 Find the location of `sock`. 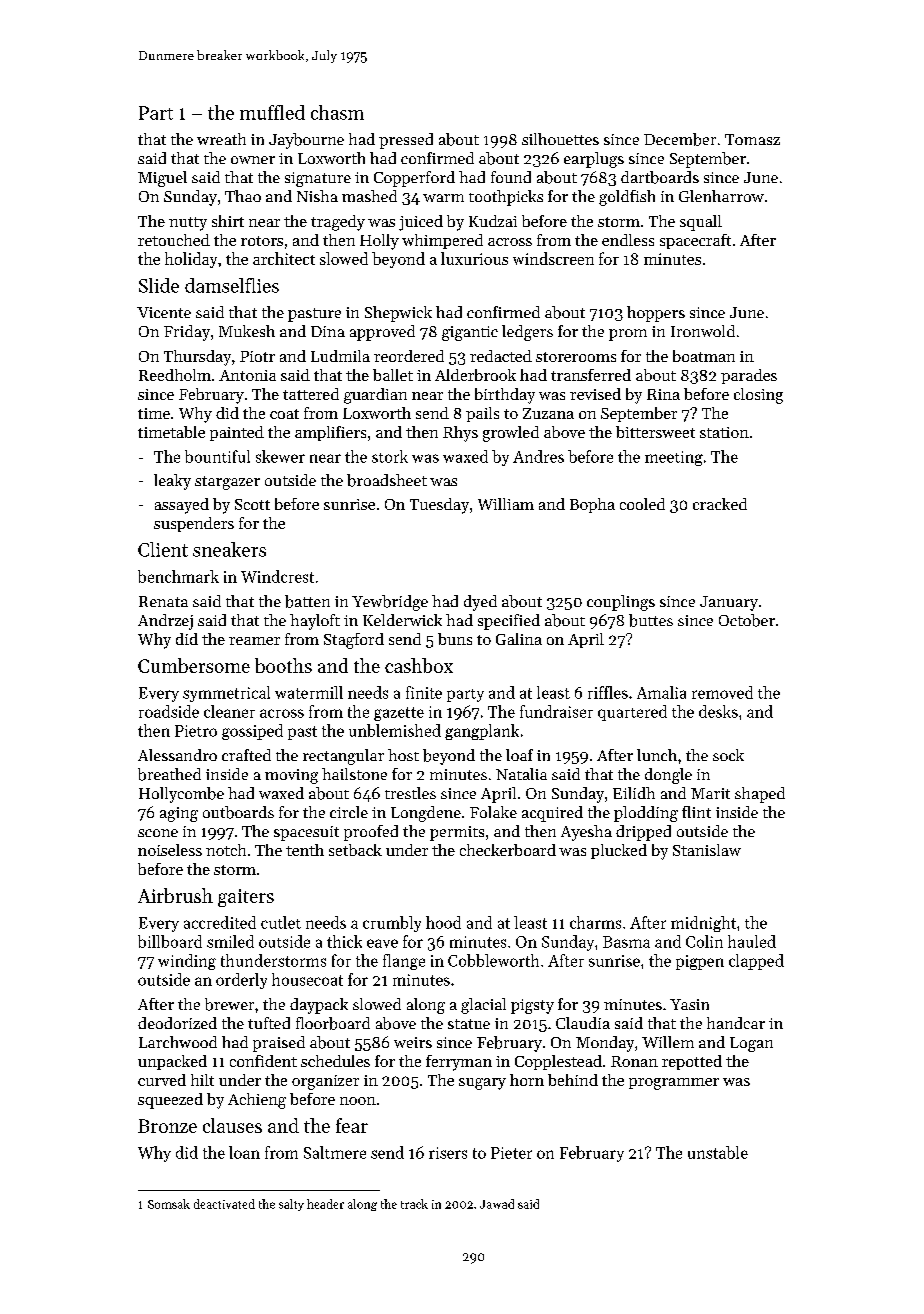

sock is located at coordinates (728, 755).
